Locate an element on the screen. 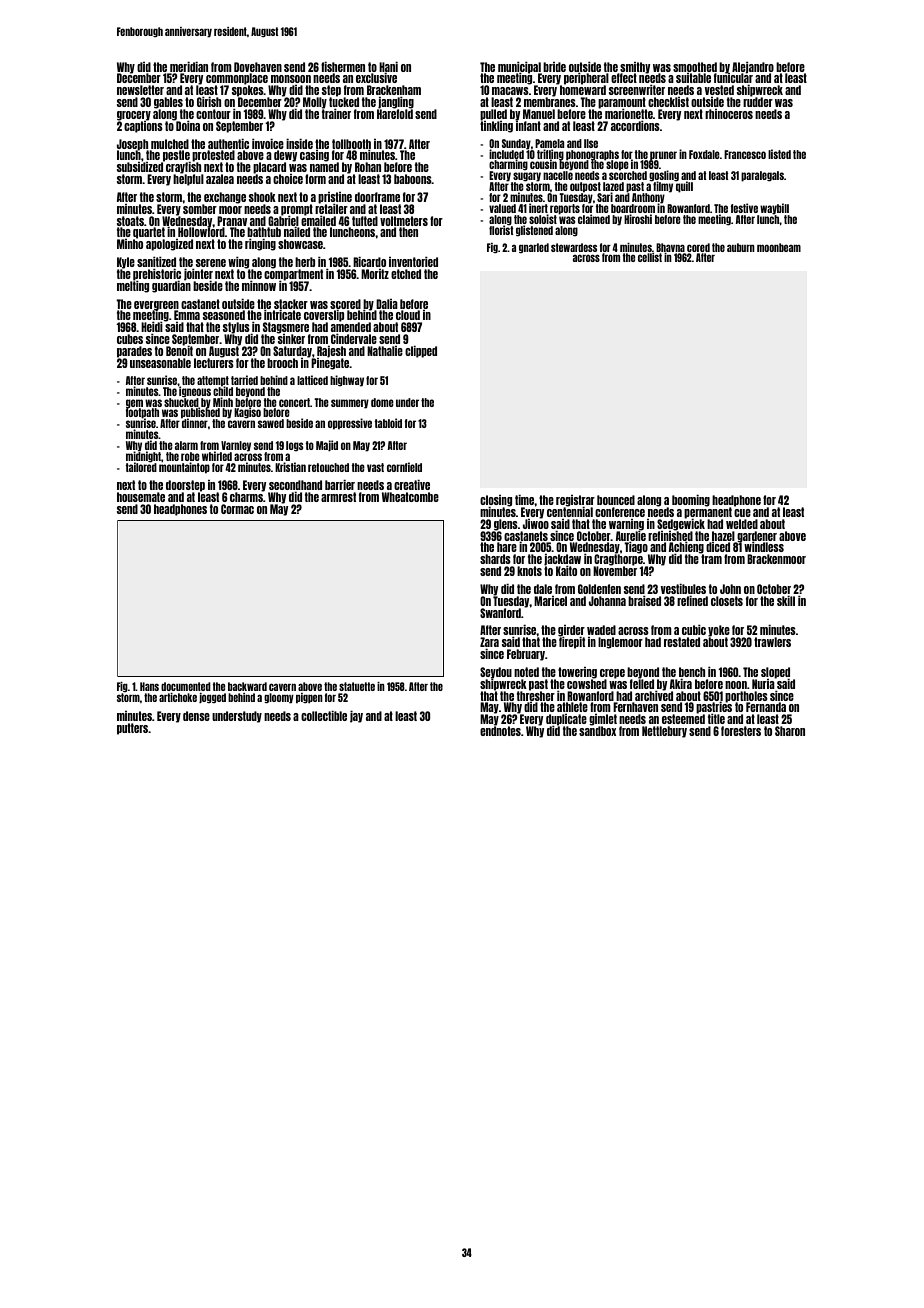  putters is located at coordinates (132, 729).
